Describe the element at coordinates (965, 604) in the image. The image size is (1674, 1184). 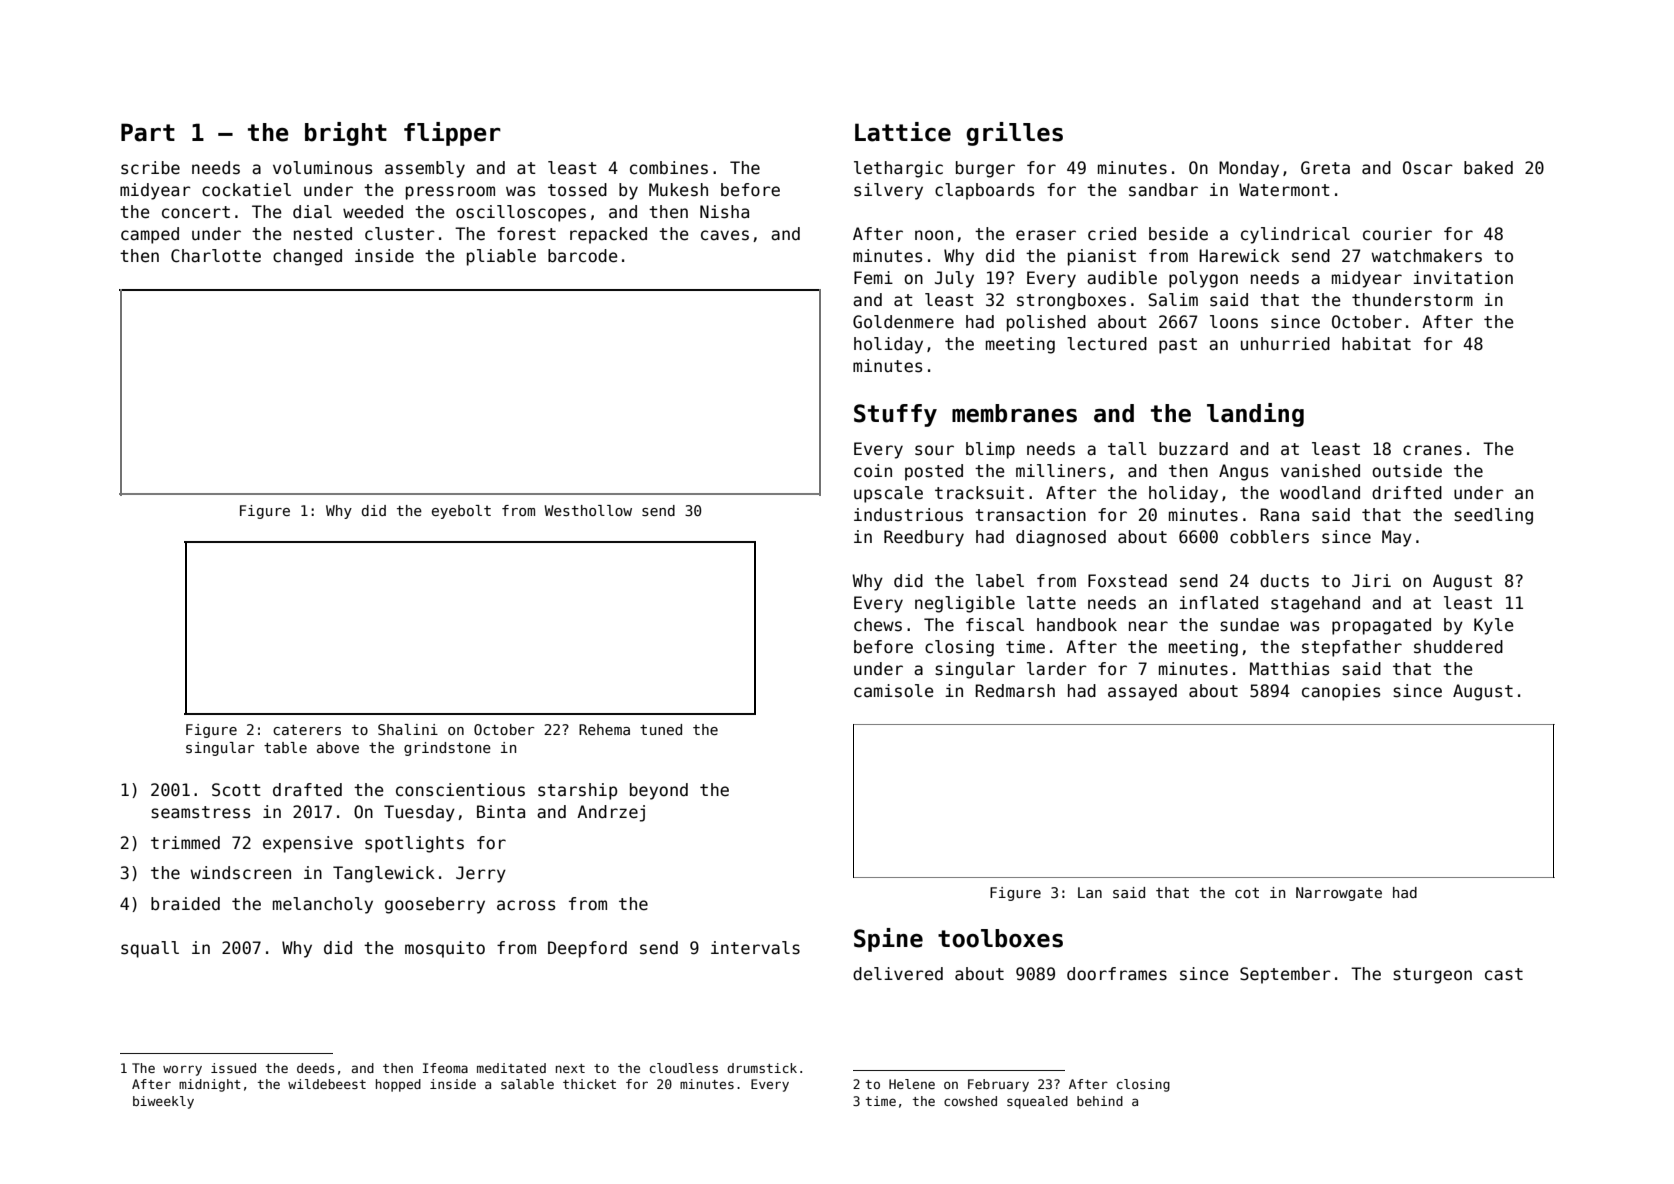
I see `negligible` at that location.
